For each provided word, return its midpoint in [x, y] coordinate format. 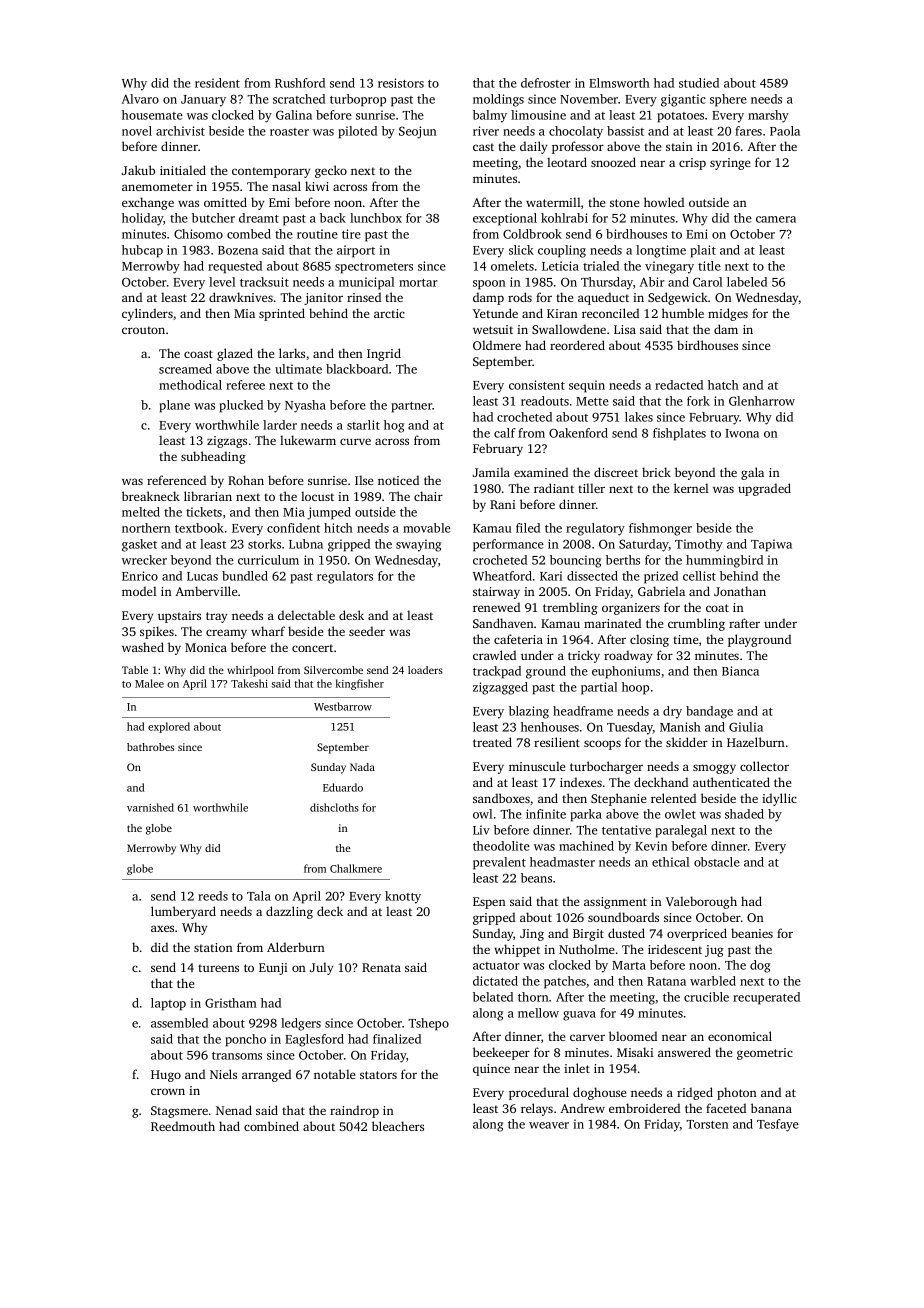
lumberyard [183, 912]
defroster [546, 83]
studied [699, 83]
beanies [752, 933]
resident [217, 83]
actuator [496, 966]
